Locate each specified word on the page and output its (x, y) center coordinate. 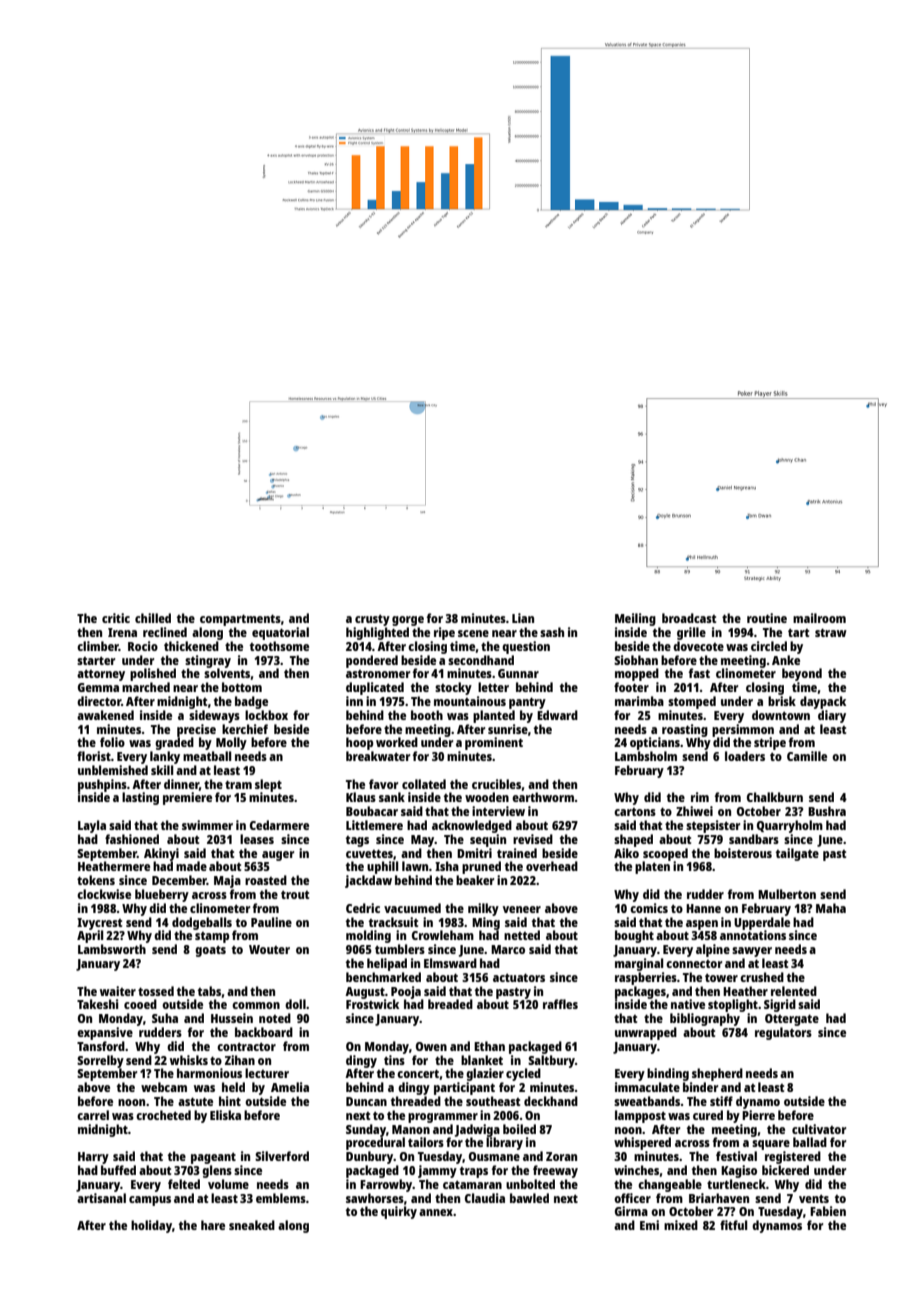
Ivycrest (99, 924)
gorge (408, 621)
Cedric (363, 908)
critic (116, 618)
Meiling (635, 619)
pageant (213, 1158)
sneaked (252, 1225)
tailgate (797, 854)
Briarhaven (719, 1198)
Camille (807, 756)
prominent (494, 743)
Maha (831, 908)
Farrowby (386, 1185)
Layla (92, 826)
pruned (481, 867)
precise (196, 730)
